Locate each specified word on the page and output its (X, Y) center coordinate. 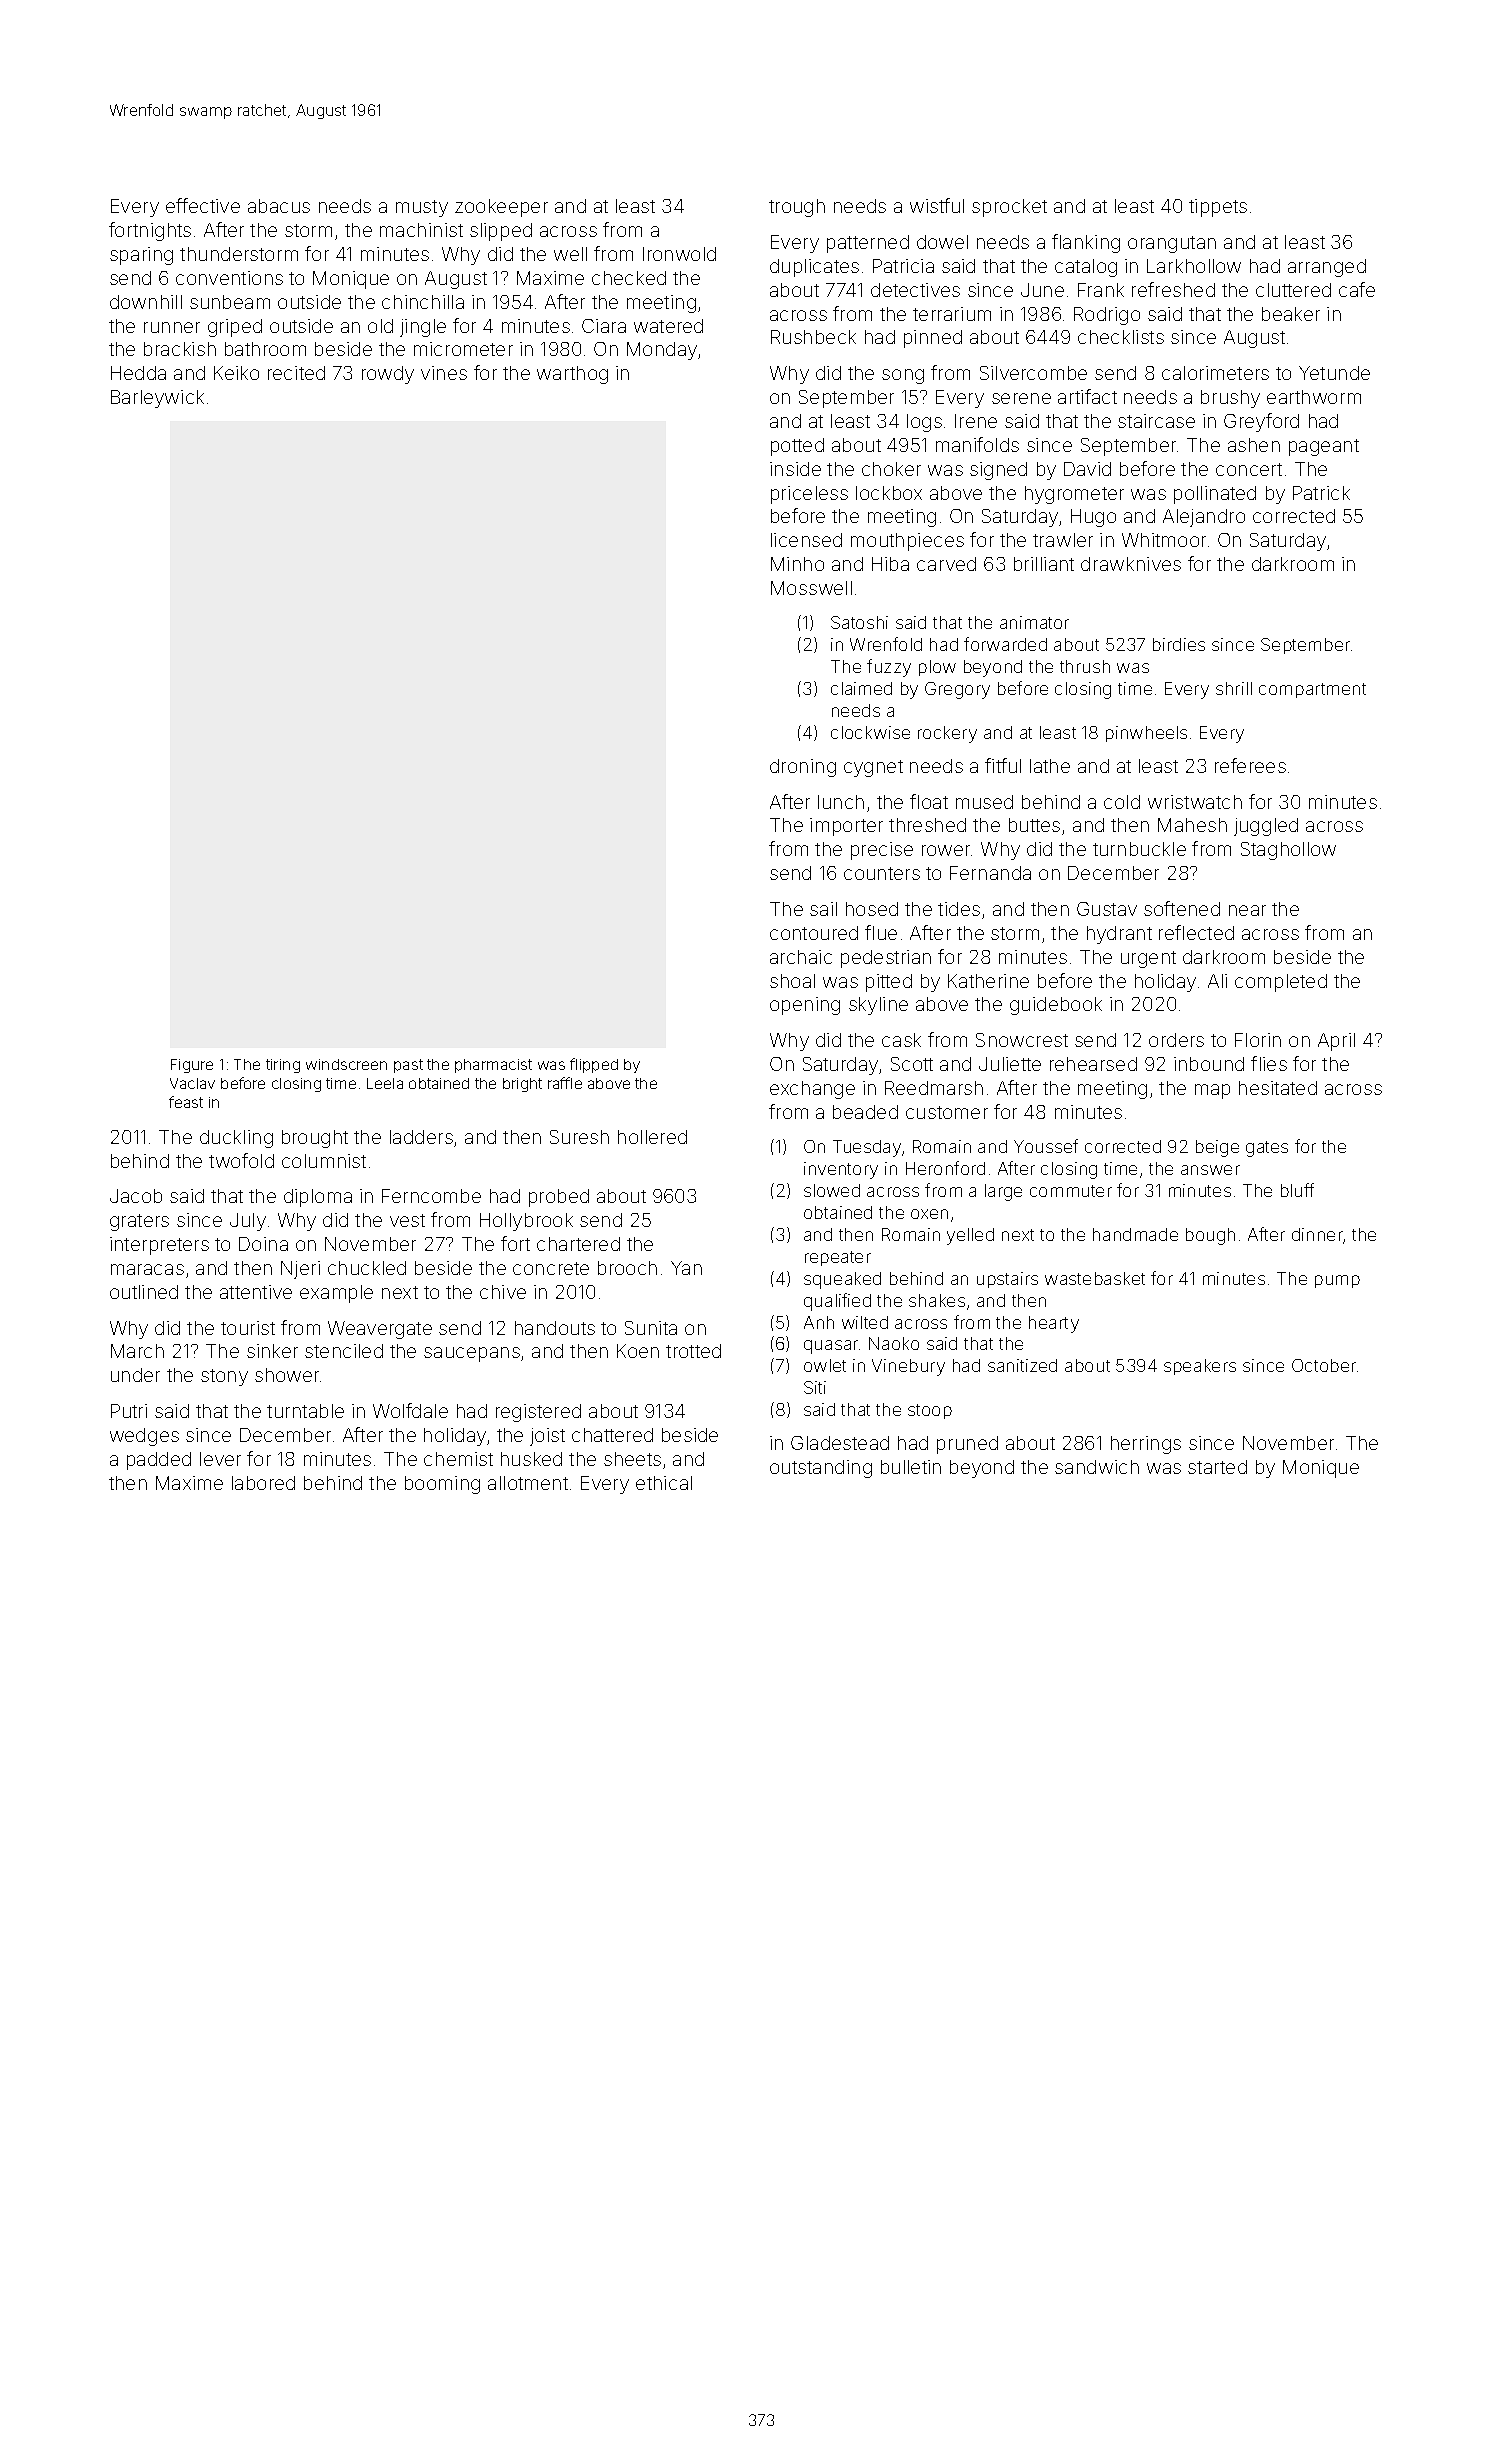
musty (422, 208)
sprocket (1009, 208)
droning (803, 768)
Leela (385, 1083)
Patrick (1321, 493)
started (1217, 1467)
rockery (947, 734)
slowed (832, 1190)
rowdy (388, 375)
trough (797, 208)
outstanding (821, 1469)
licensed (806, 540)
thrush (1085, 666)
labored (263, 1483)
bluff (1297, 1190)
